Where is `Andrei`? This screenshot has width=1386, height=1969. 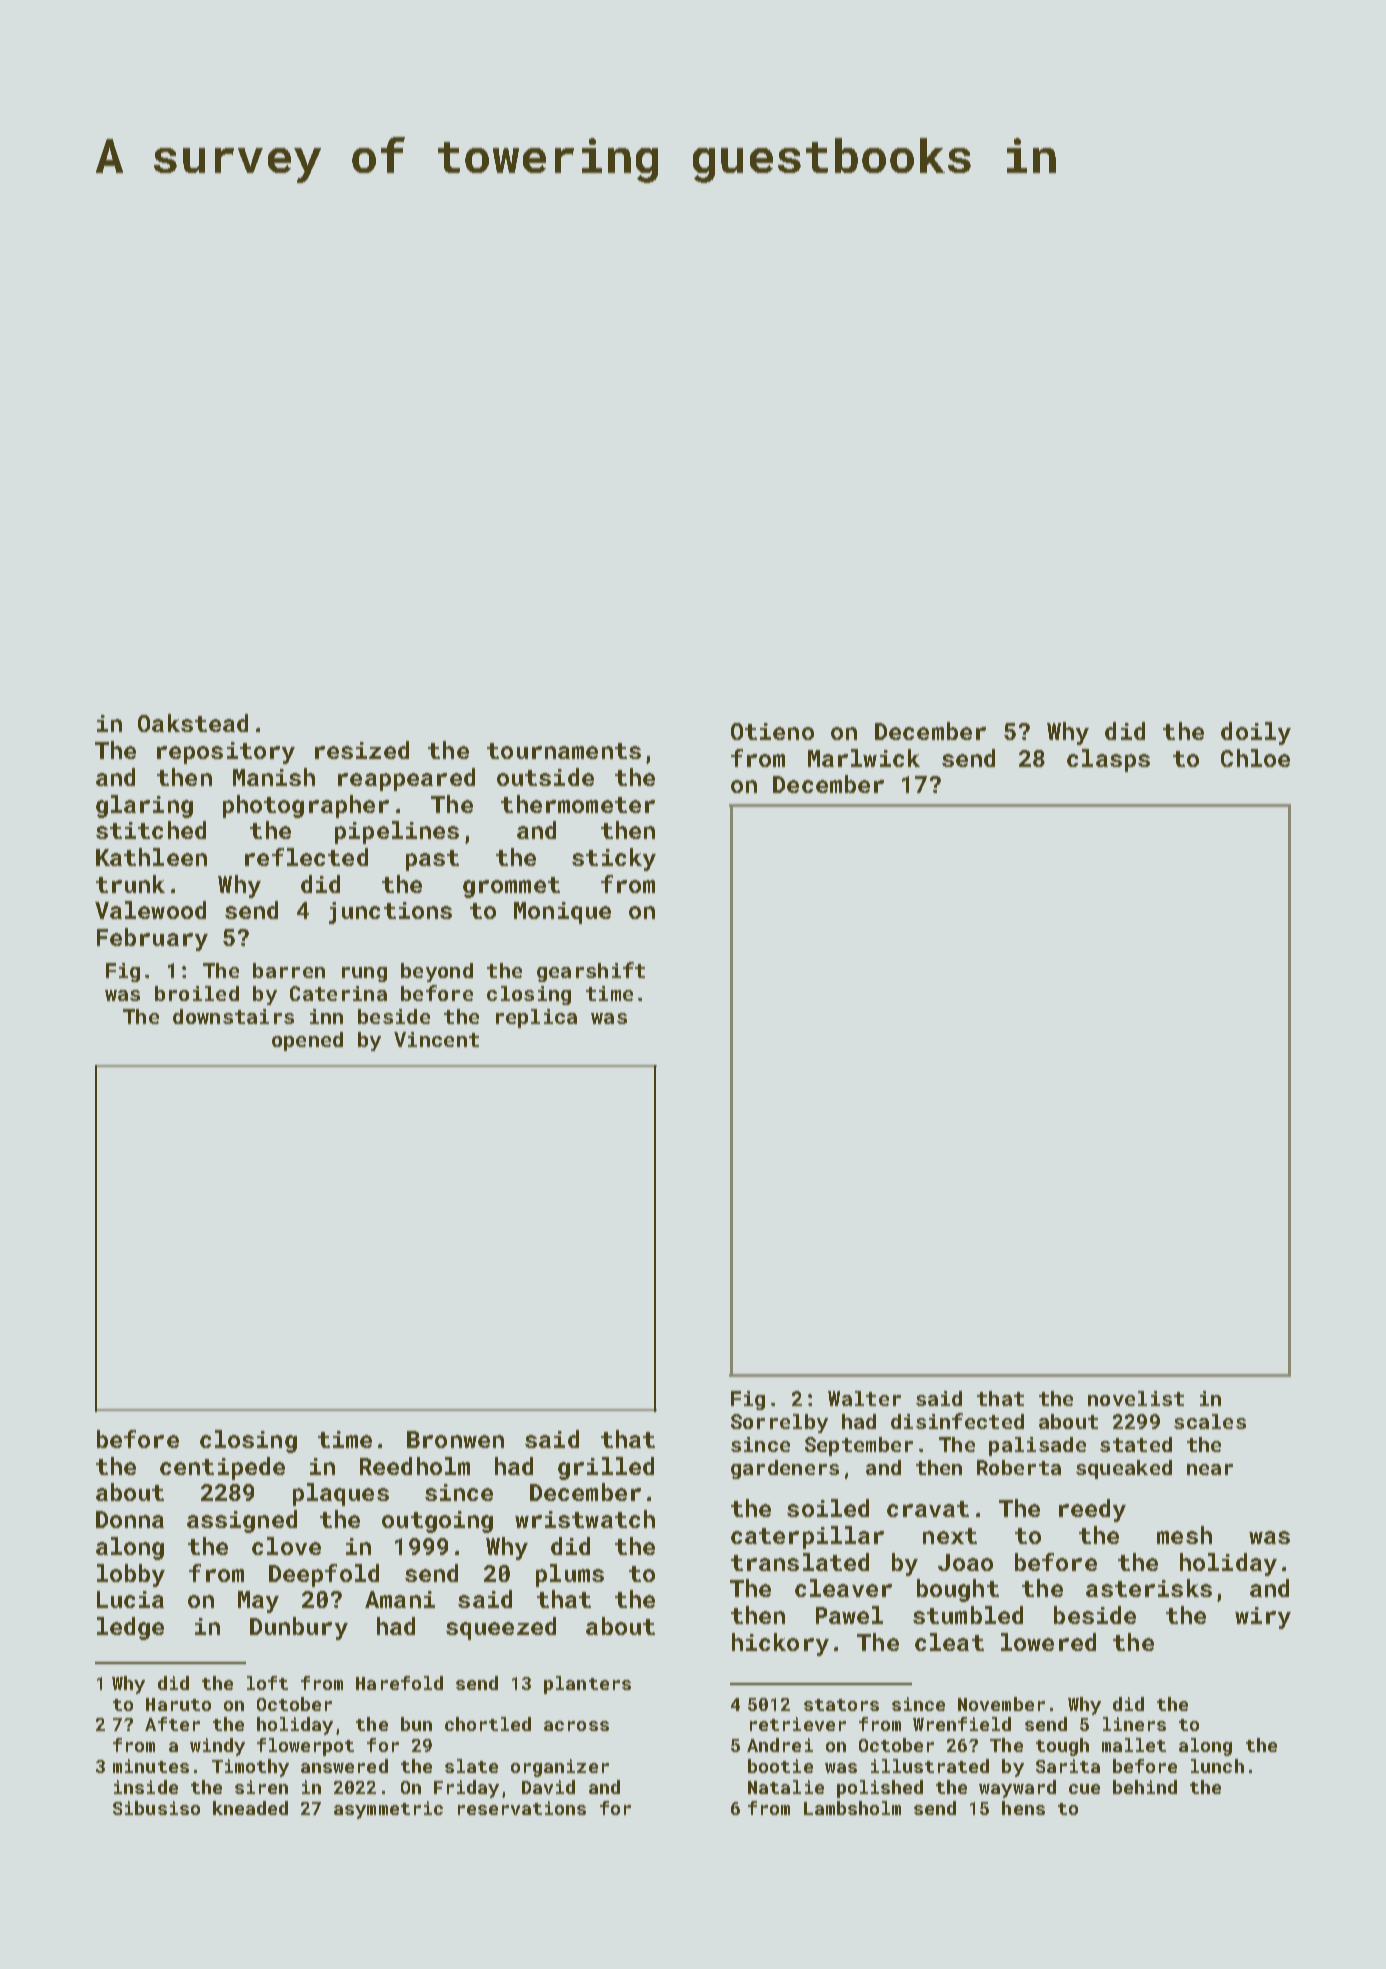 Andrei is located at coordinates (780, 1745).
